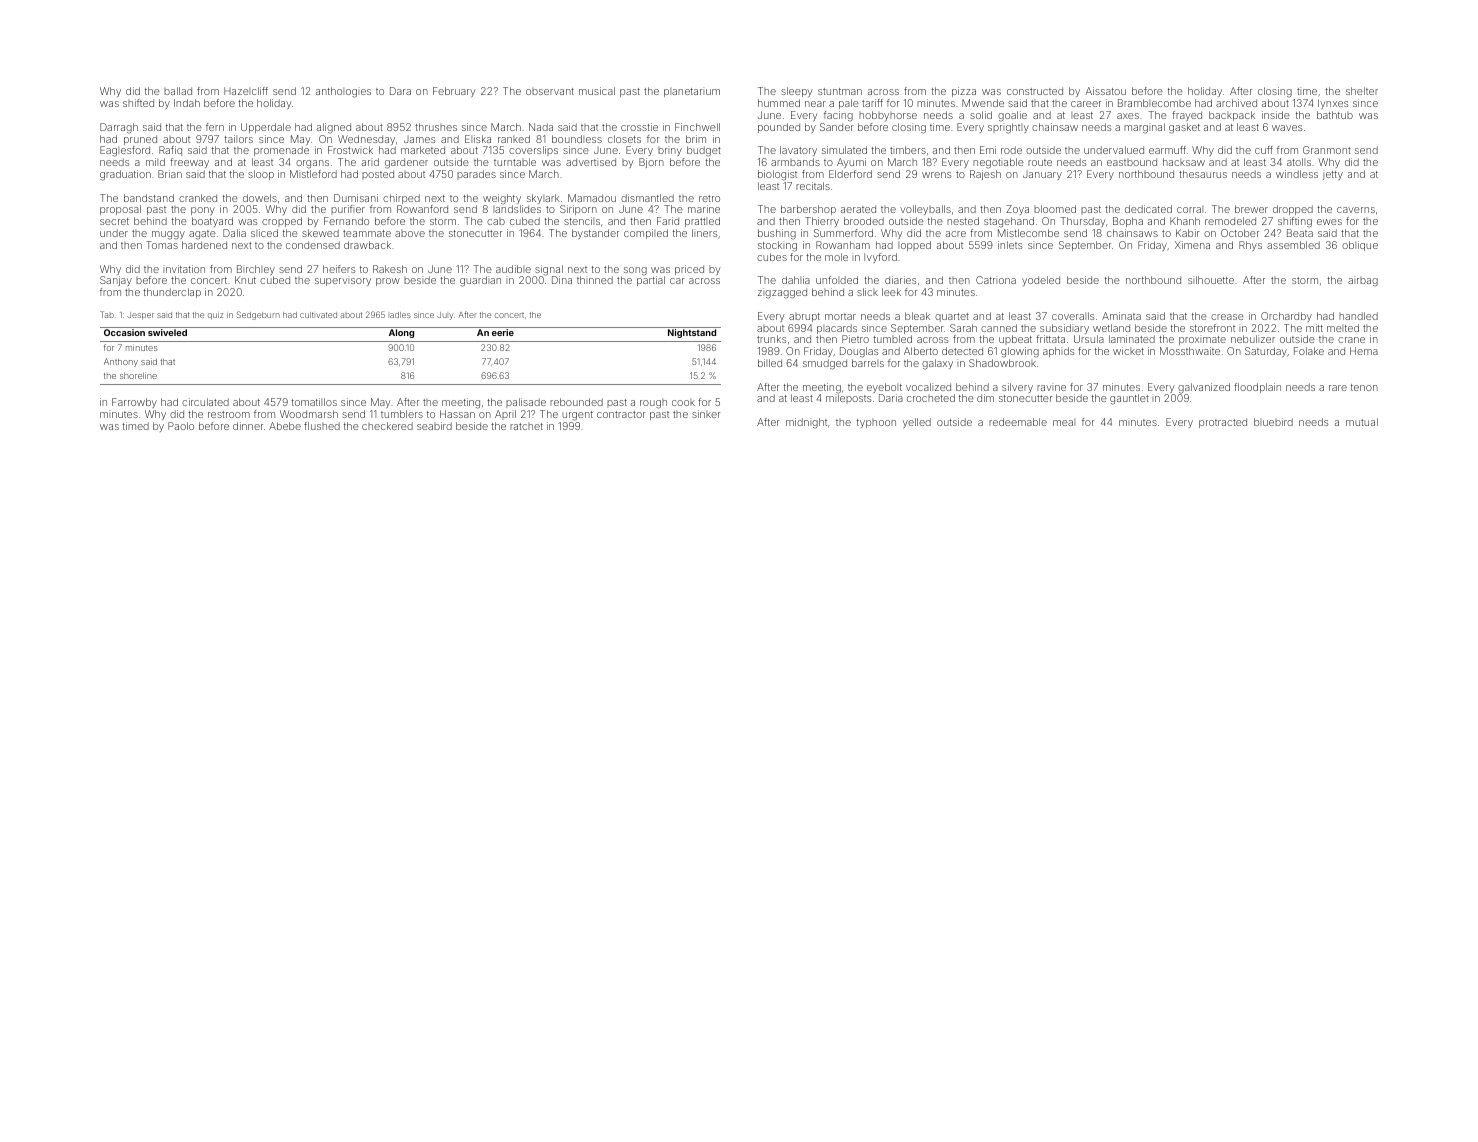  I want to click on secret, so click(114, 221).
